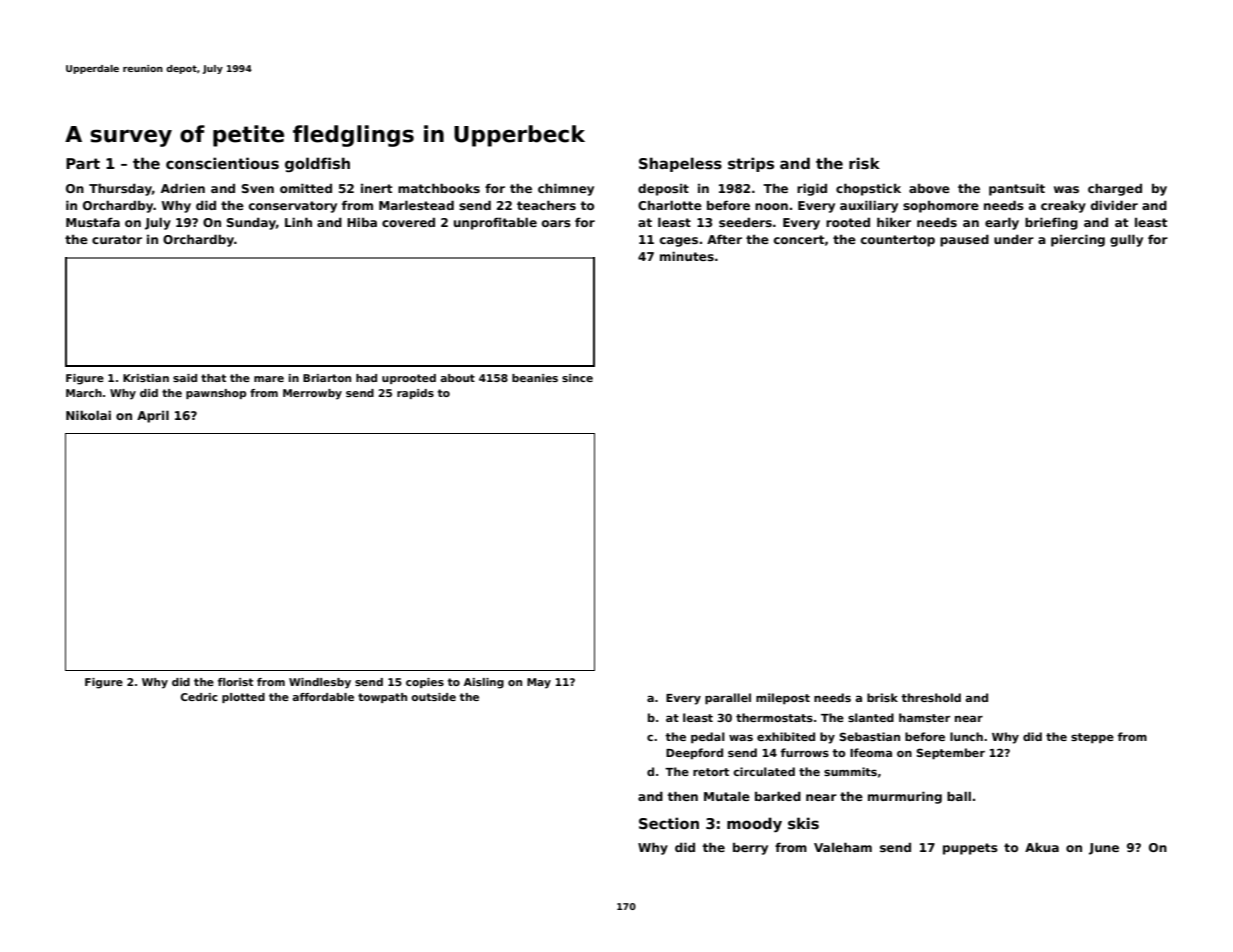 This image has height=952, width=1233. What do you see at coordinates (117, 239) in the image?
I see `curator` at bounding box center [117, 239].
